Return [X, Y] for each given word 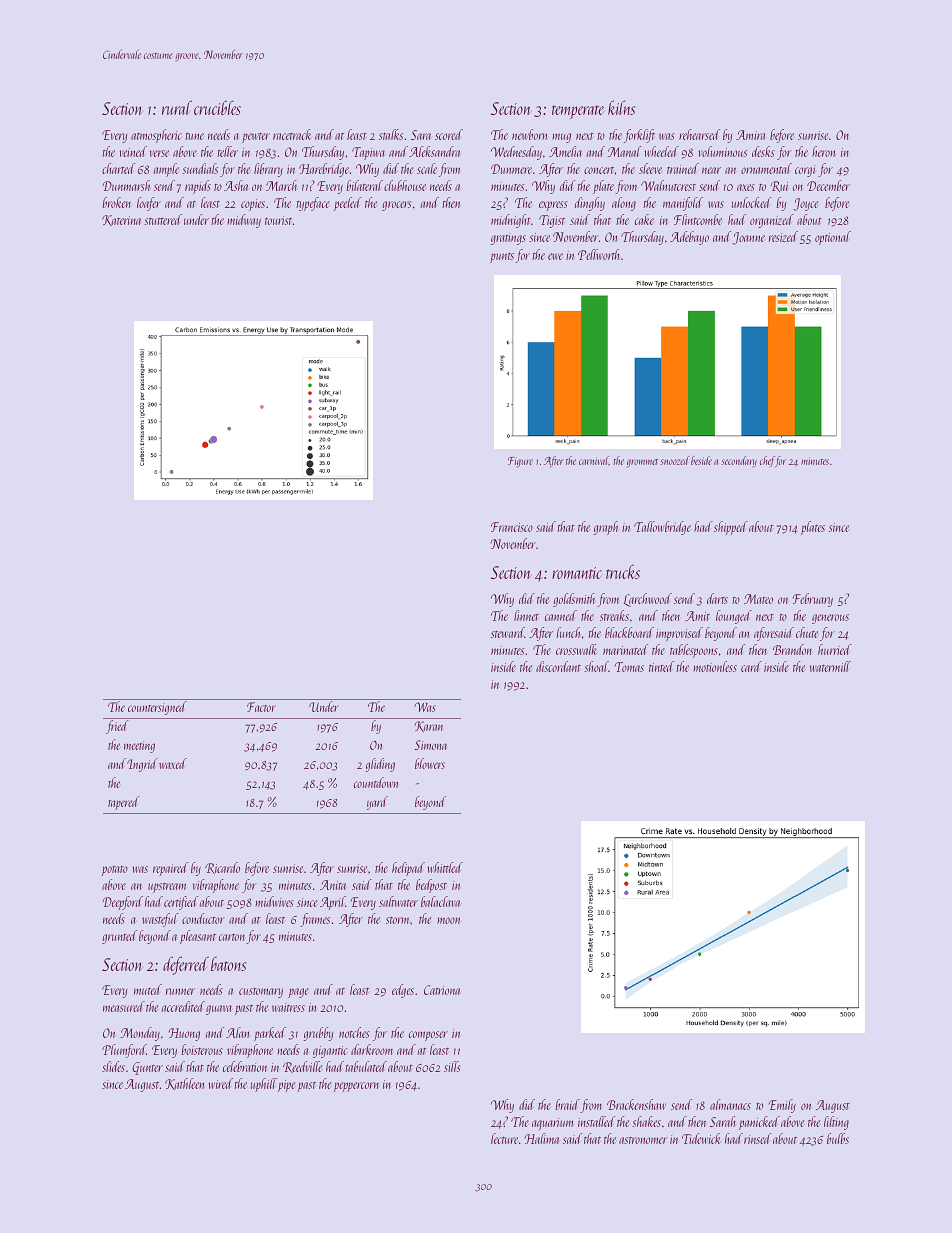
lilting [836, 1123]
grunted [119, 937]
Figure [520, 462]
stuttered [163, 219]
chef [767, 461]
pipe [286, 1086]
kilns [621, 107]
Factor [261, 707]
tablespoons [694, 651]
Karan [429, 726]
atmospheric [156, 136]
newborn [529, 134]
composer [428, 1036]
